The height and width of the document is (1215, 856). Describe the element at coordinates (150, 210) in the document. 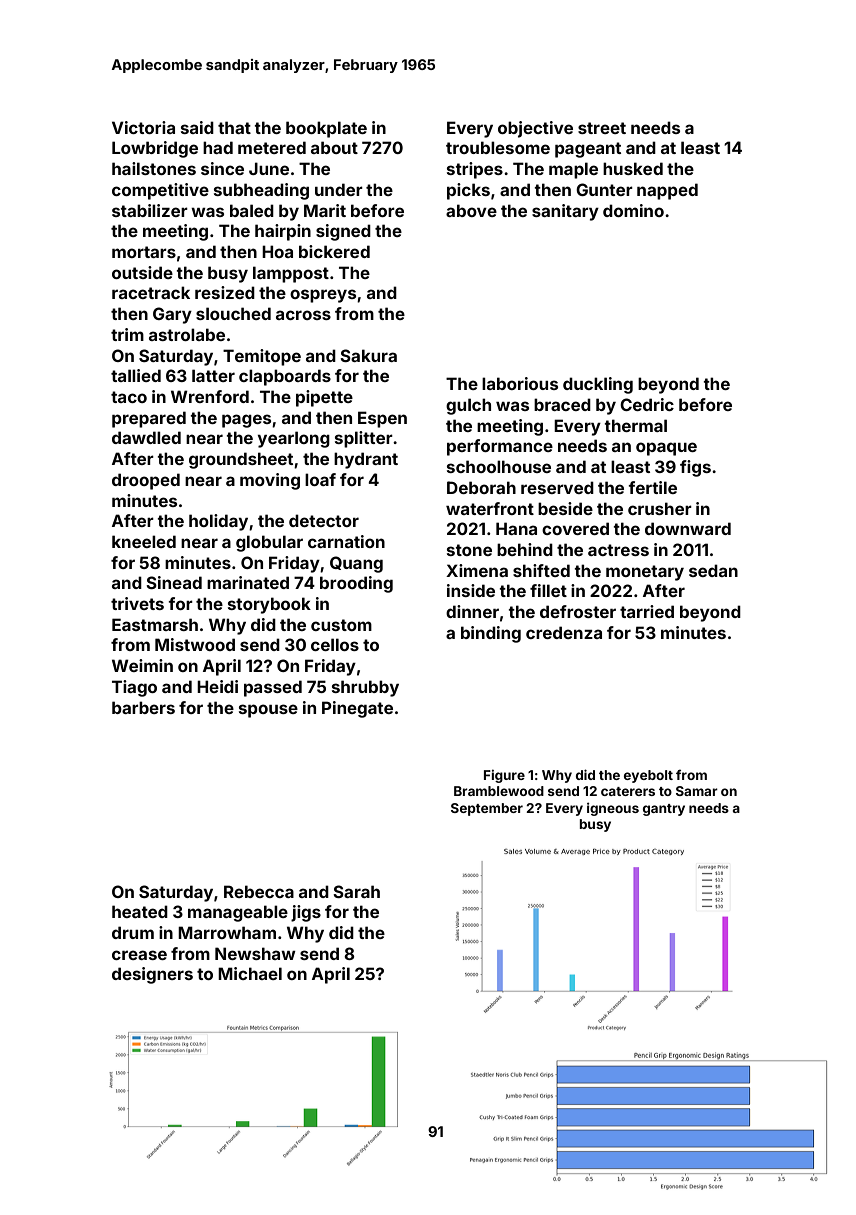

I see `stabilizer` at that location.
